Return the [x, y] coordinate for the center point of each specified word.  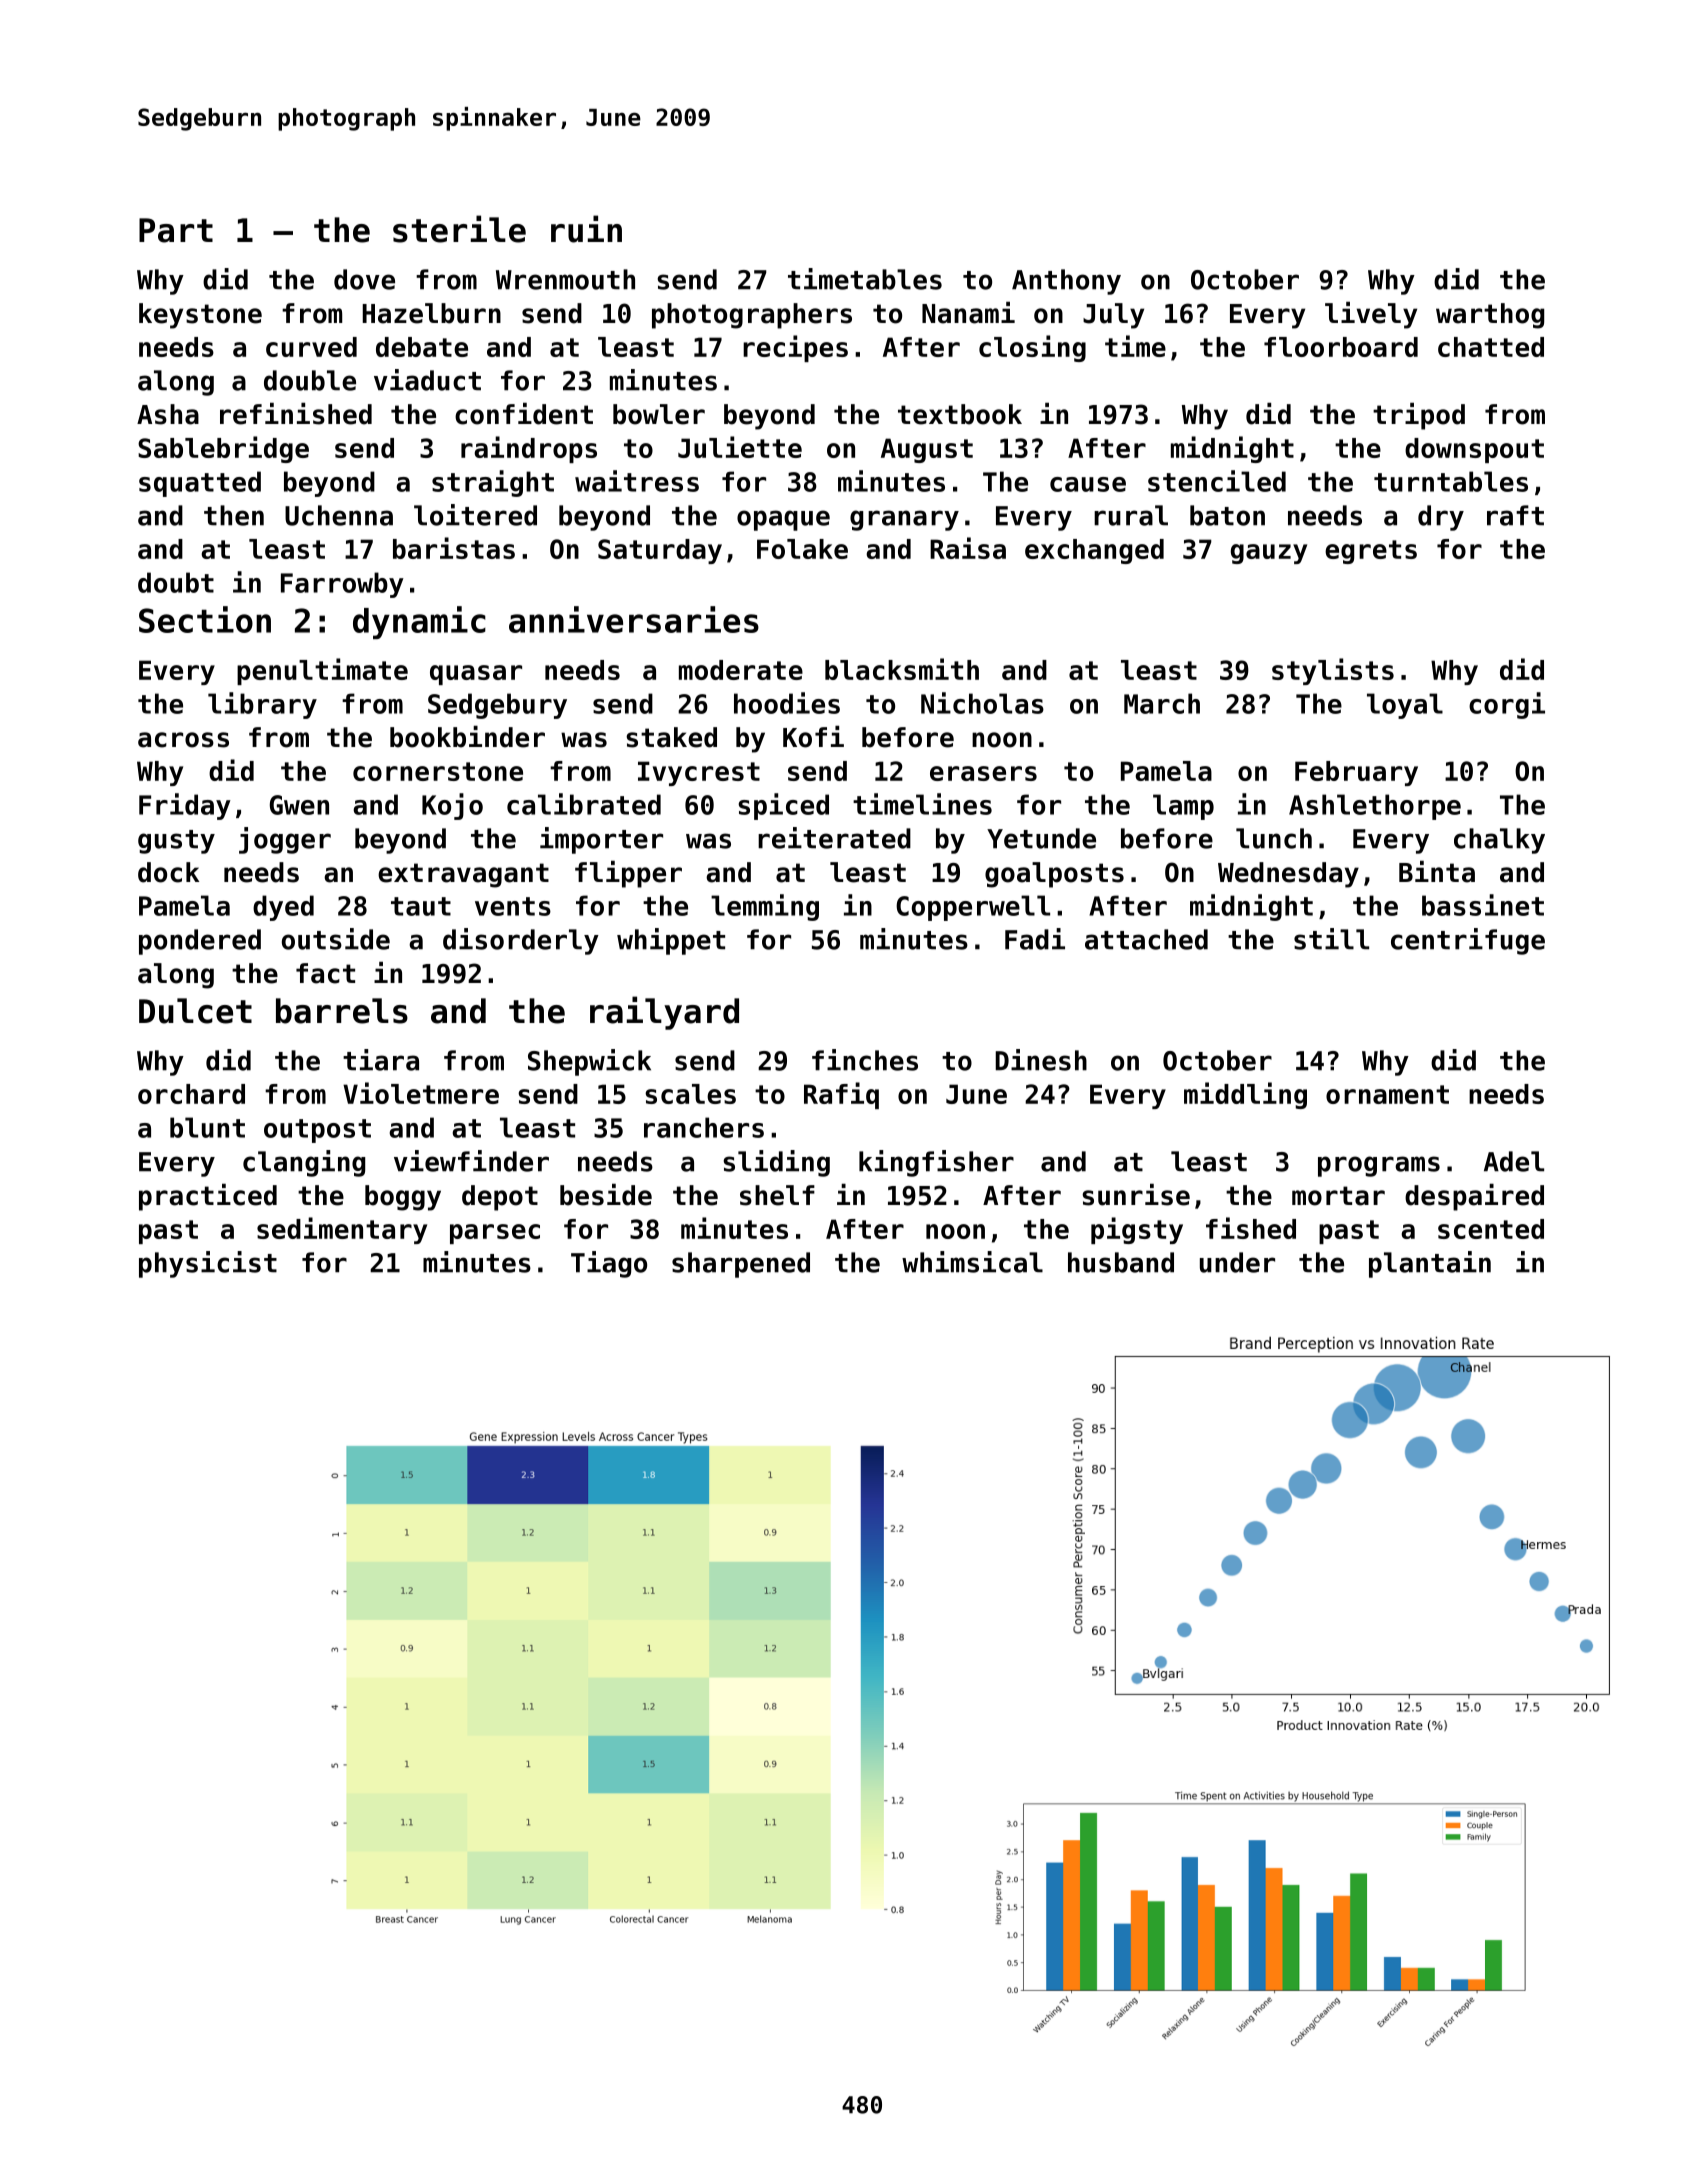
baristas [454, 548]
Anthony [1066, 282]
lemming [765, 907]
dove [364, 279]
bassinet [1483, 905]
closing [1032, 348]
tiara [381, 1060]
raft [1515, 515]
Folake [802, 549]
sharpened [741, 1265]
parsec [495, 1234]
